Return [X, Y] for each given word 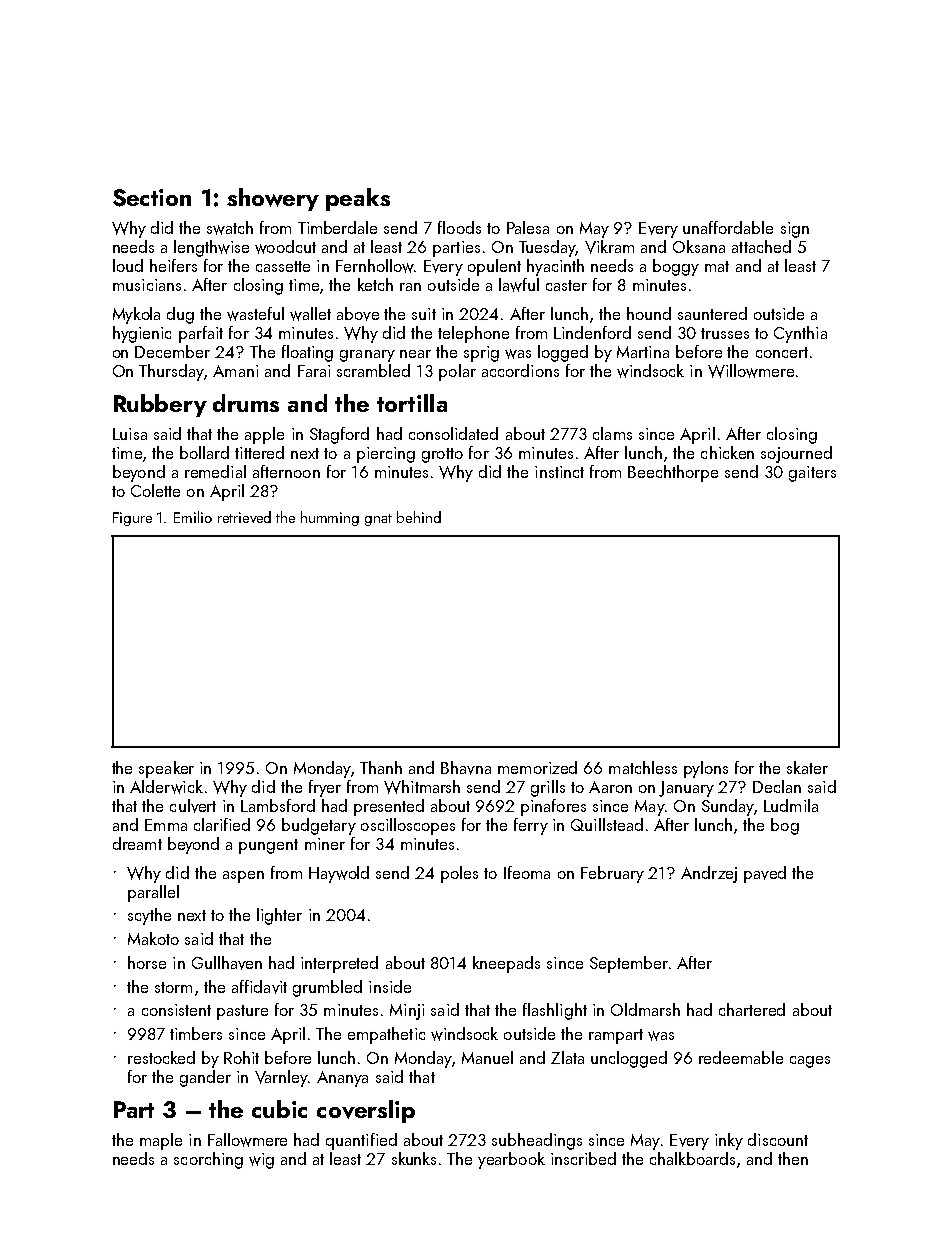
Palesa [528, 227]
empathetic [386, 1035]
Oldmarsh [645, 1009]
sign [795, 230]
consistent [176, 1010]
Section [152, 198]
